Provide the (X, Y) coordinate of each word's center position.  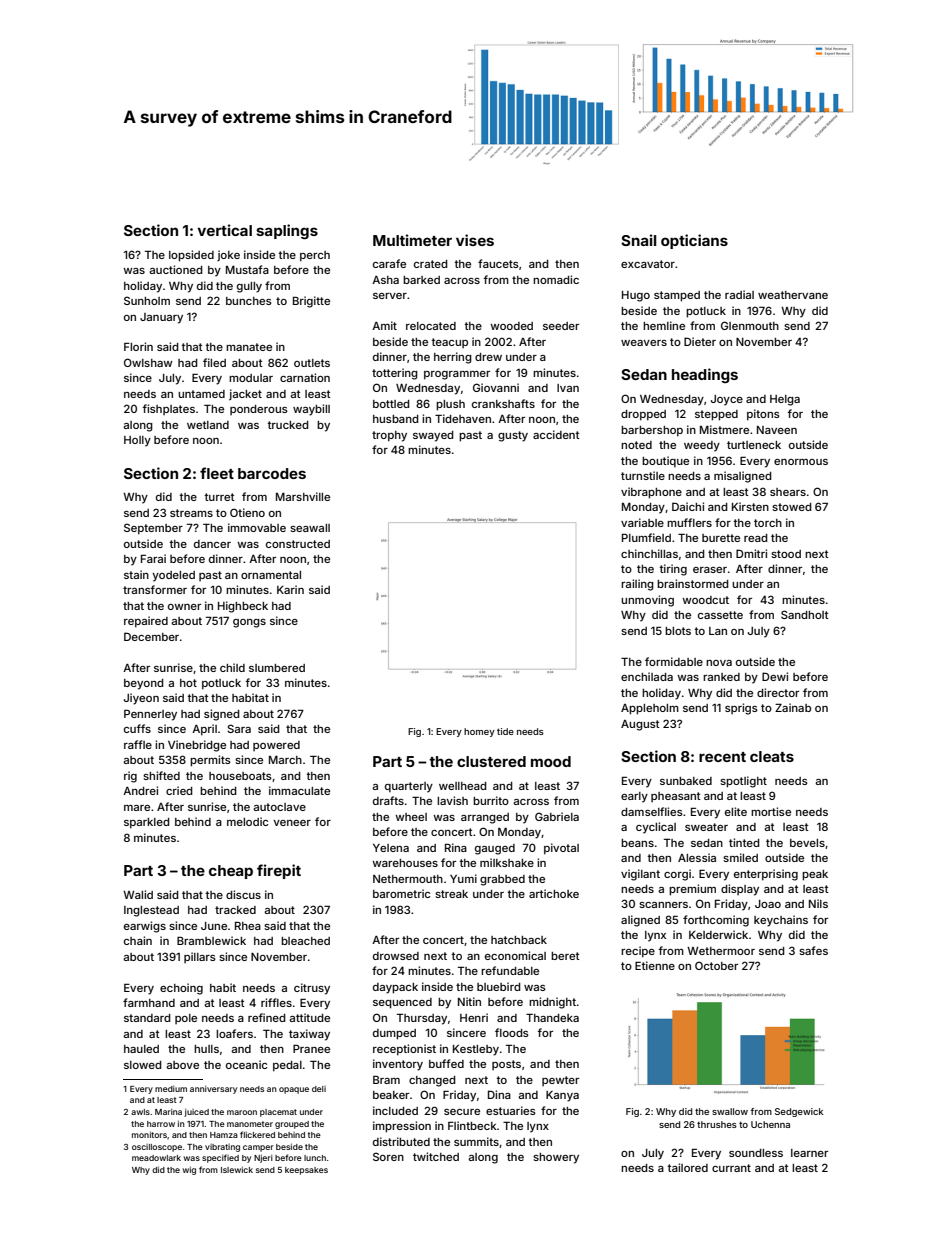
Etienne (655, 965)
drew (488, 357)
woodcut (705, 600)
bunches (249, 301)
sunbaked (686, 781)
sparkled (147, 823)
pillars (200, 957)
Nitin (469, 1001)
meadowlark (156, 1158)
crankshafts (503, 403)
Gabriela (557, 816)
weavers (644, 343)
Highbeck (243, 607)
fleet (217, 473)
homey (479, 732)
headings (705, 375)
